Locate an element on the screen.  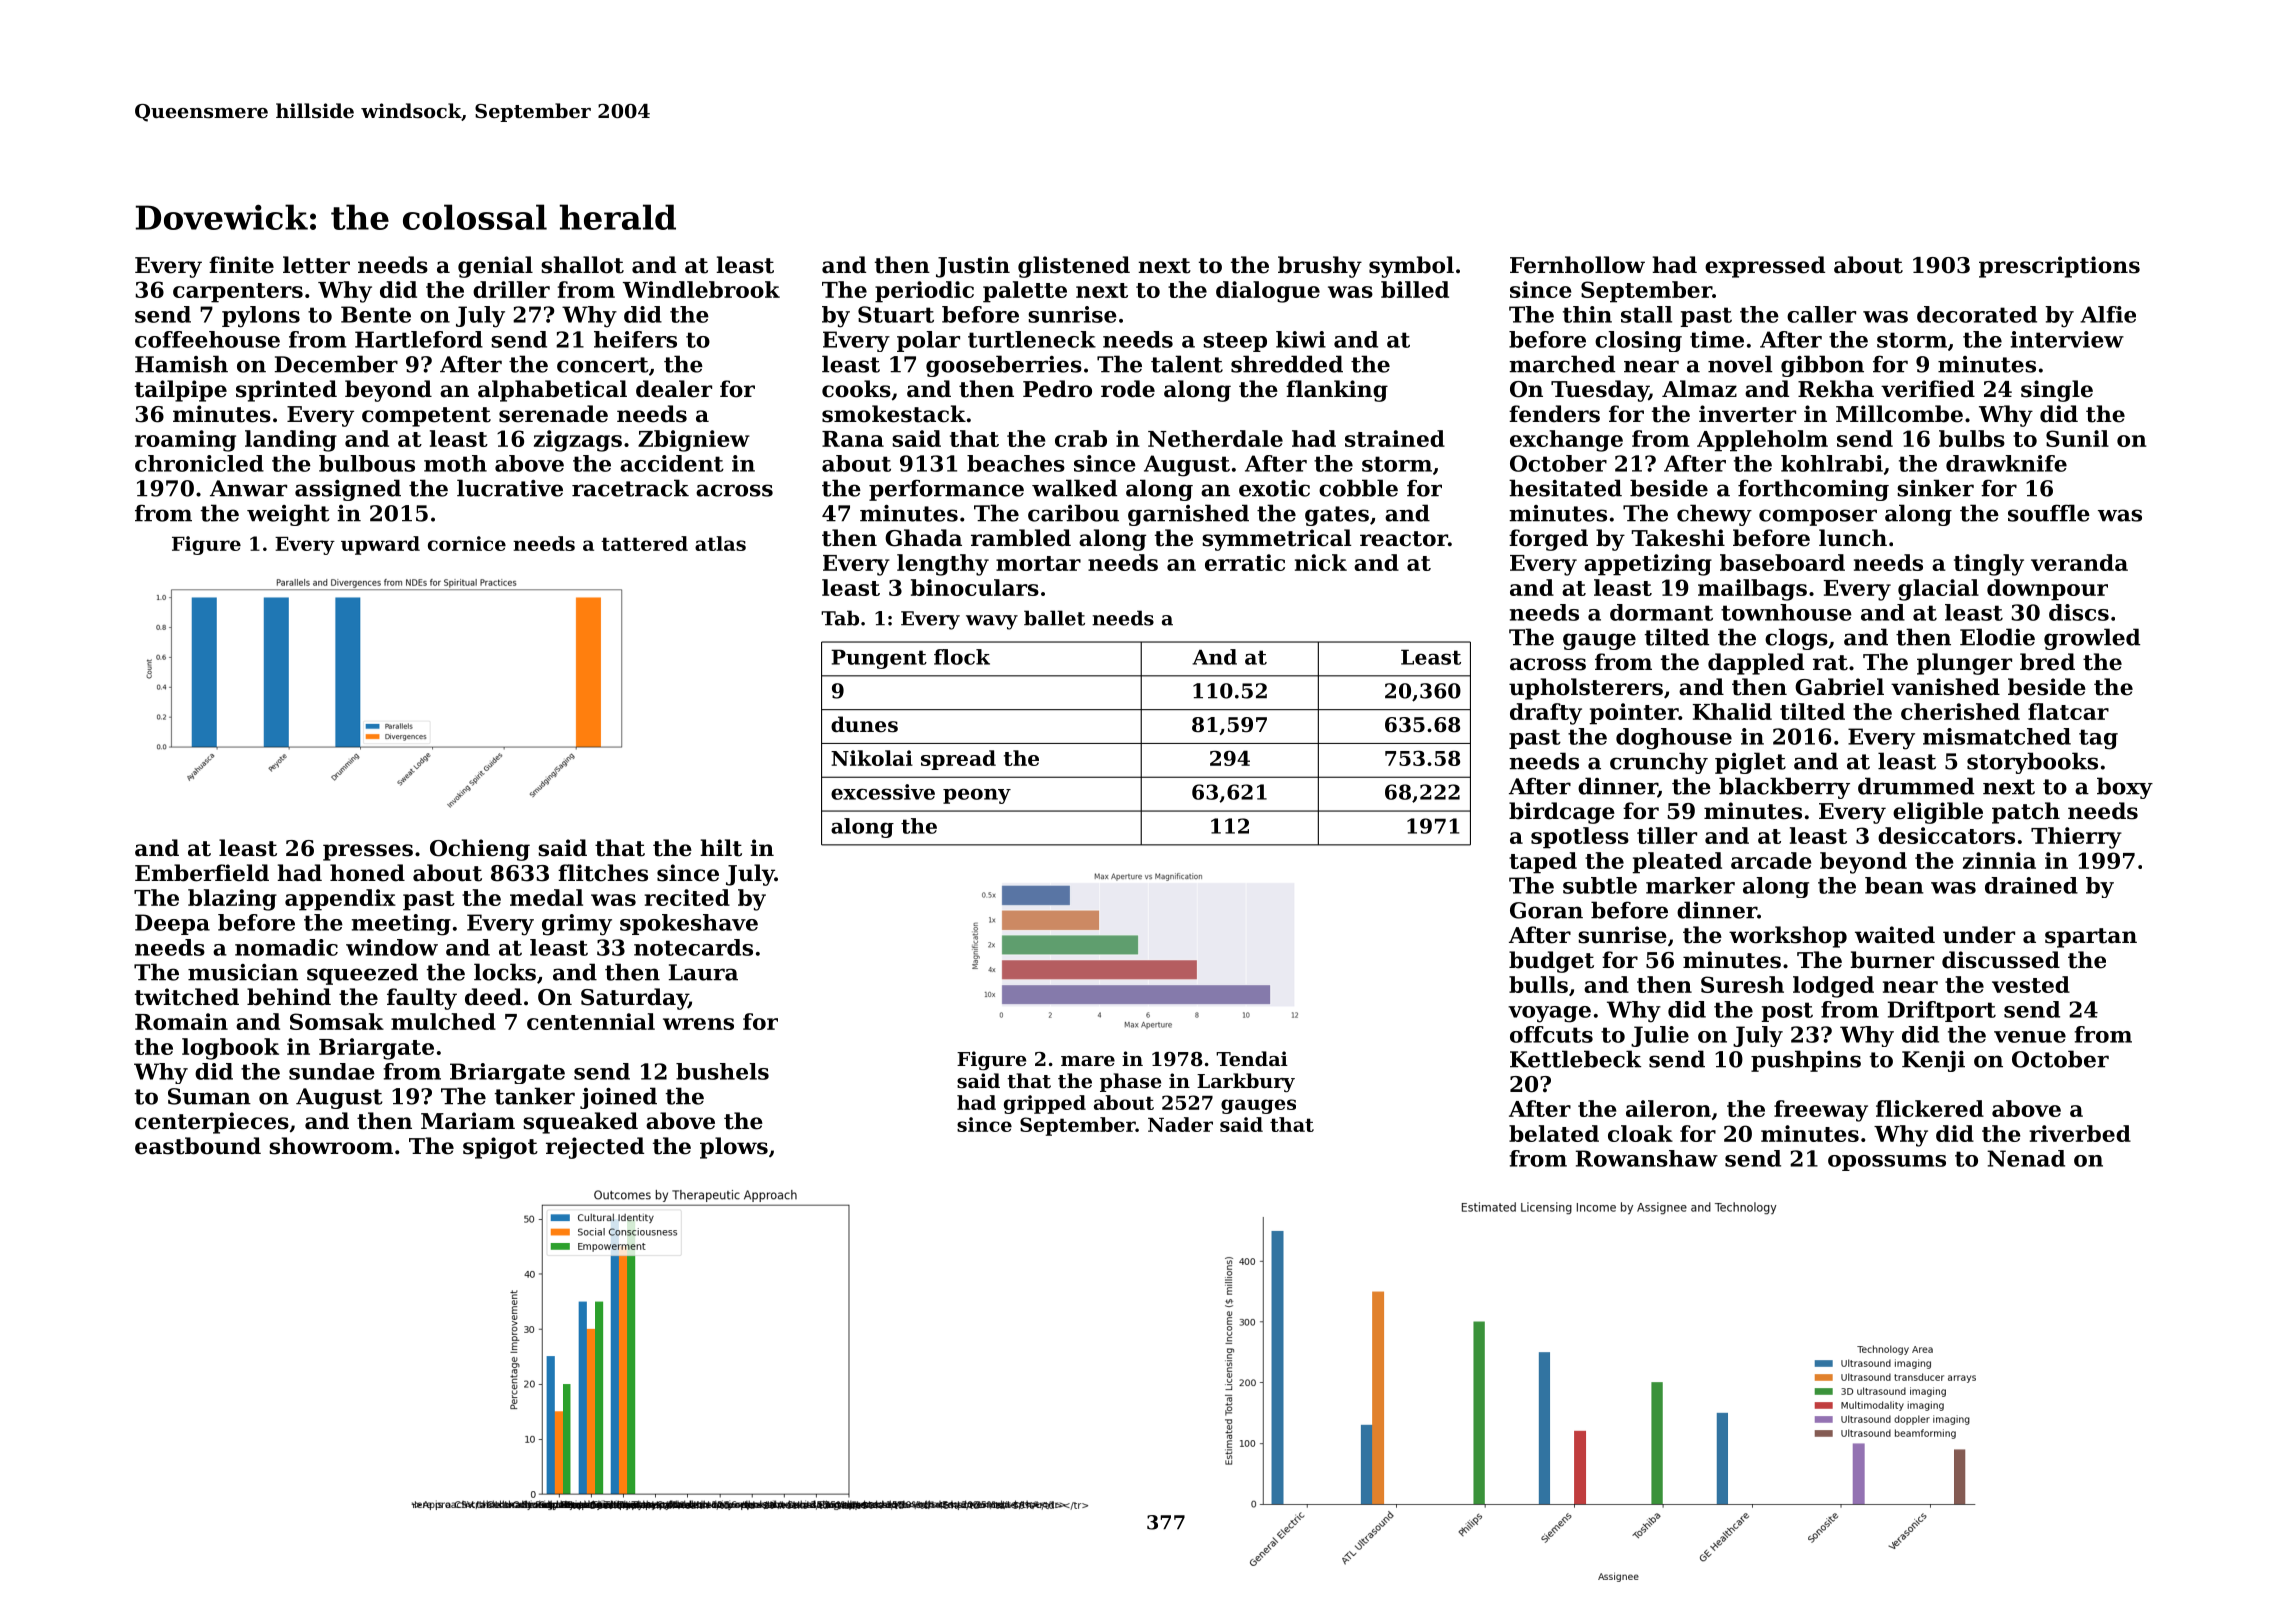
driller is located at coordinates (511, 289).
